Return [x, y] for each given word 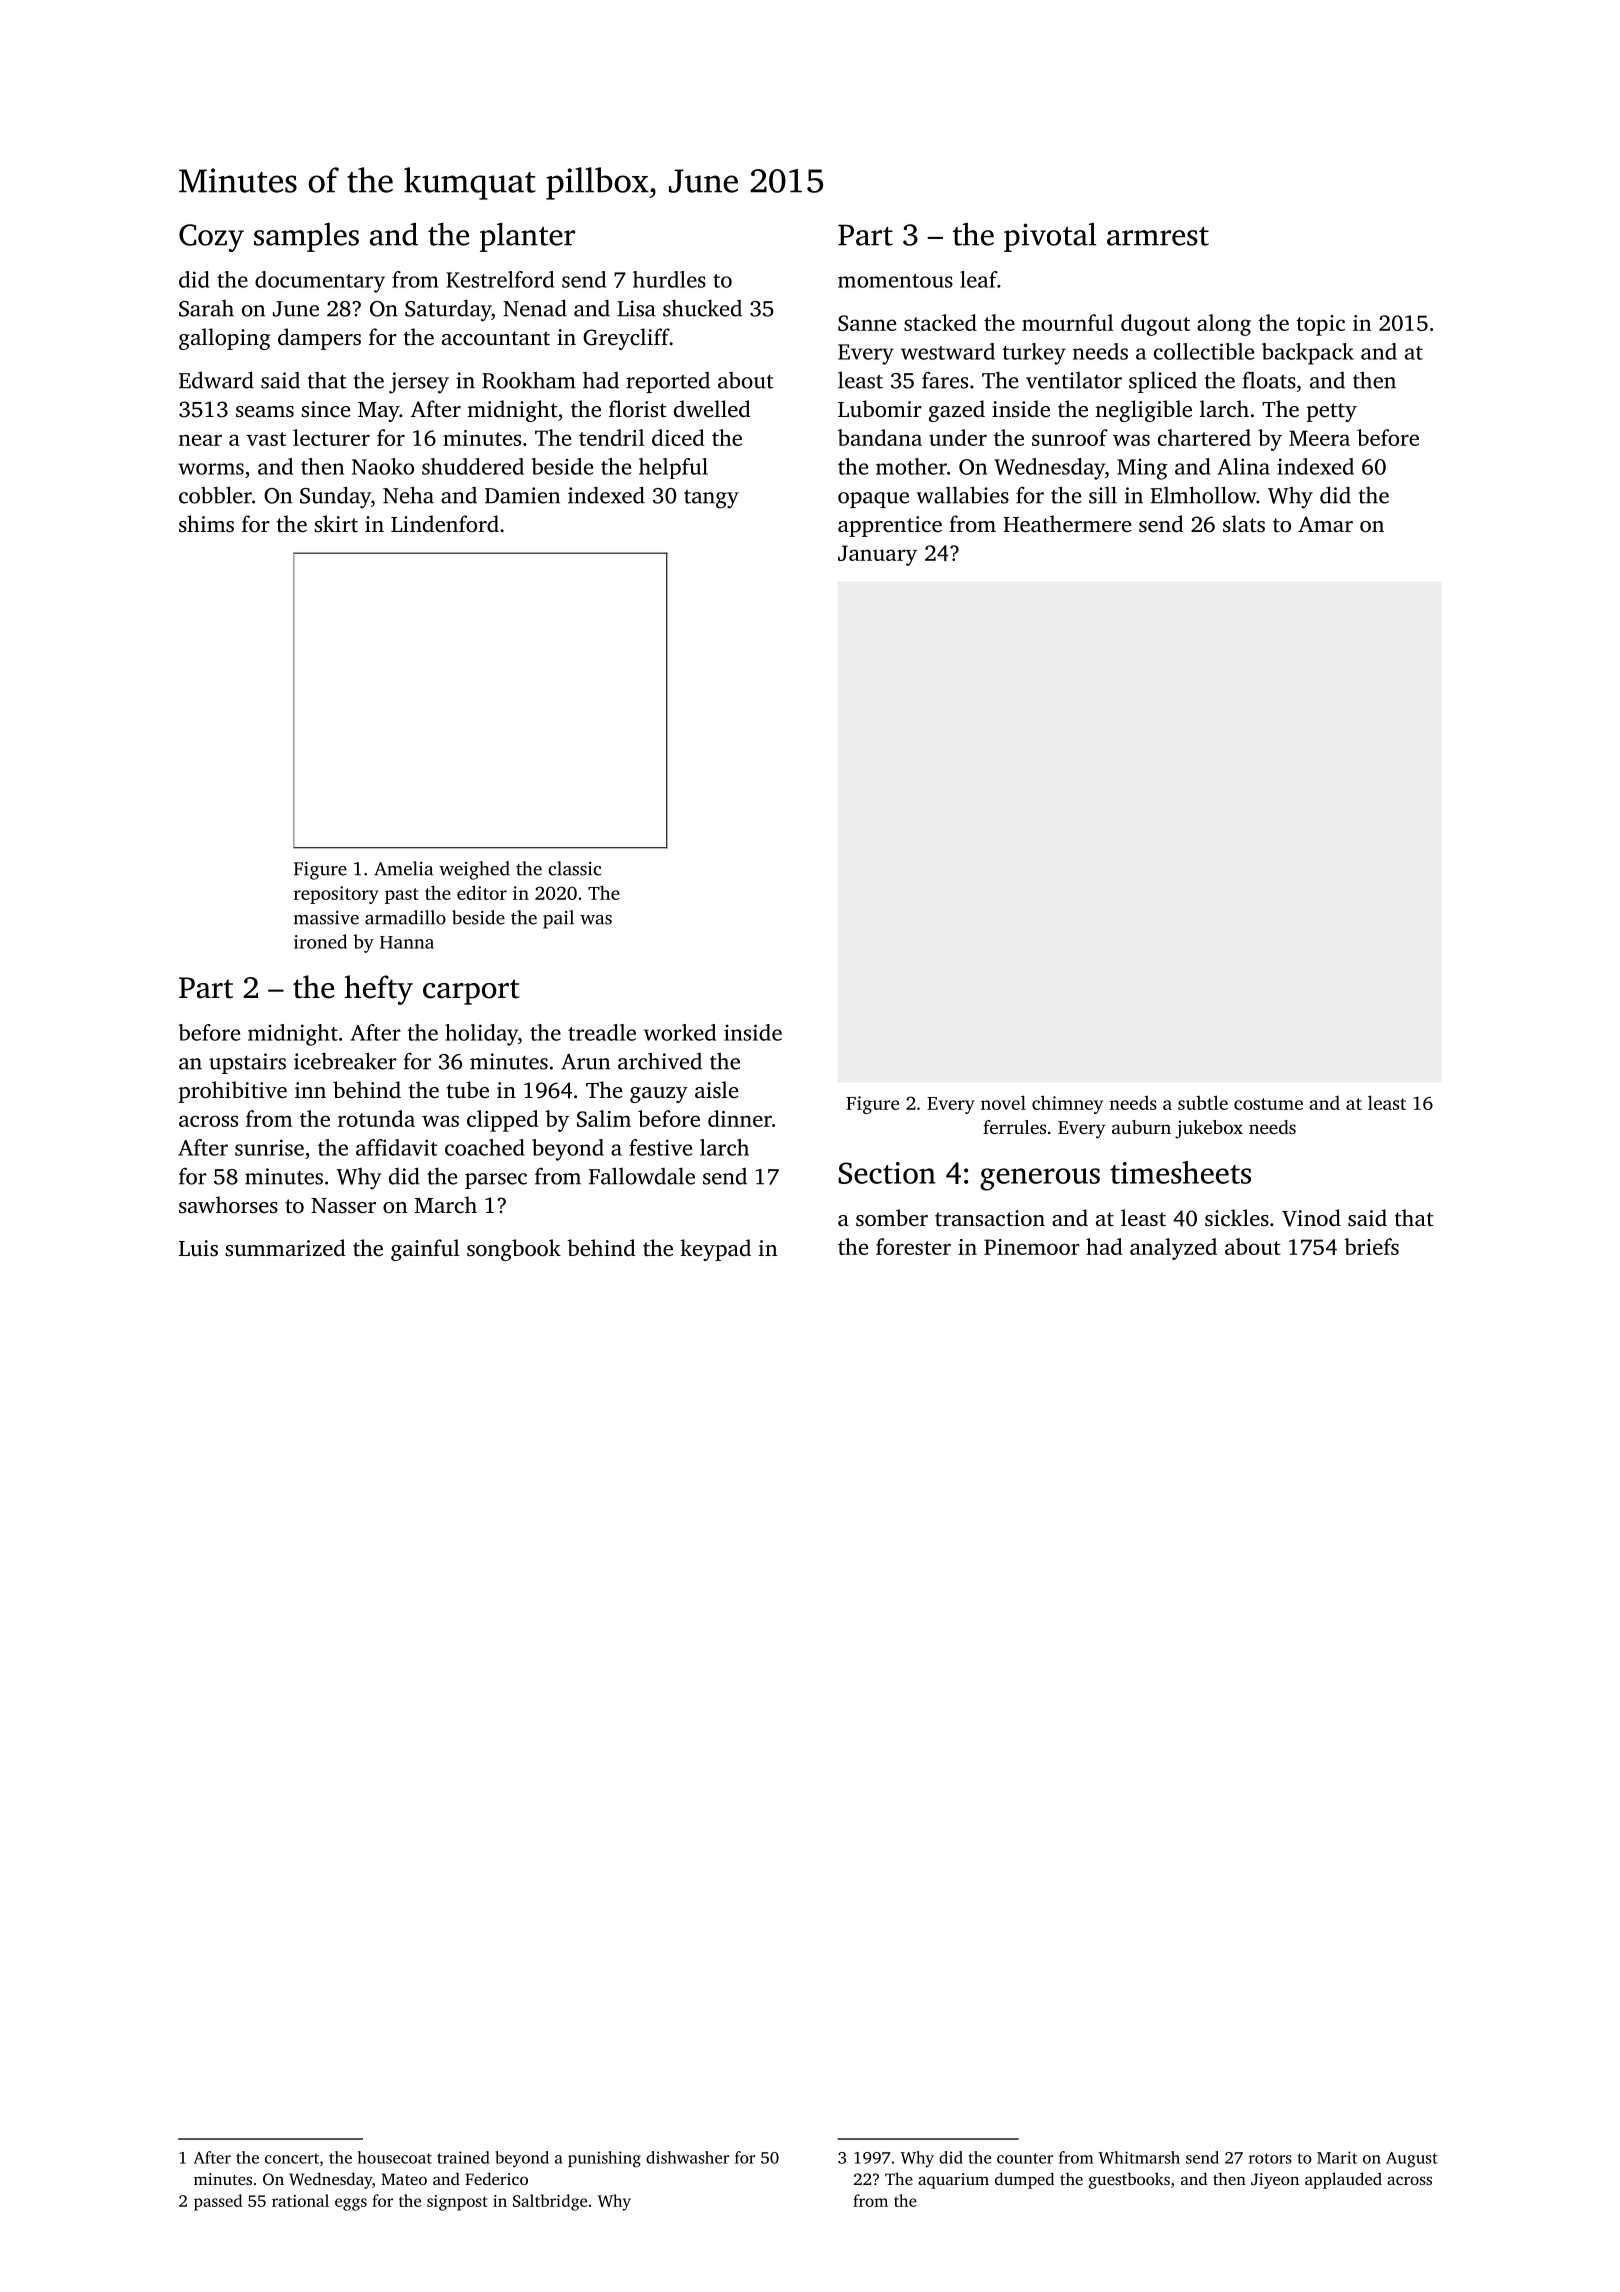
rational [300, 2200]
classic [574, 868]
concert [292, 2158]
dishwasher [687, 2157]
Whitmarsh [1139, 2157]
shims [206, 524]
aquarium [953, 2181]
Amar [1325, 524]
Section [887, 1173]
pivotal [1050, 237]
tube [468, 1089]
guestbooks [1129, 2180]
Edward [216, 380]
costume [1268, 1104]
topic [1320, 325]
